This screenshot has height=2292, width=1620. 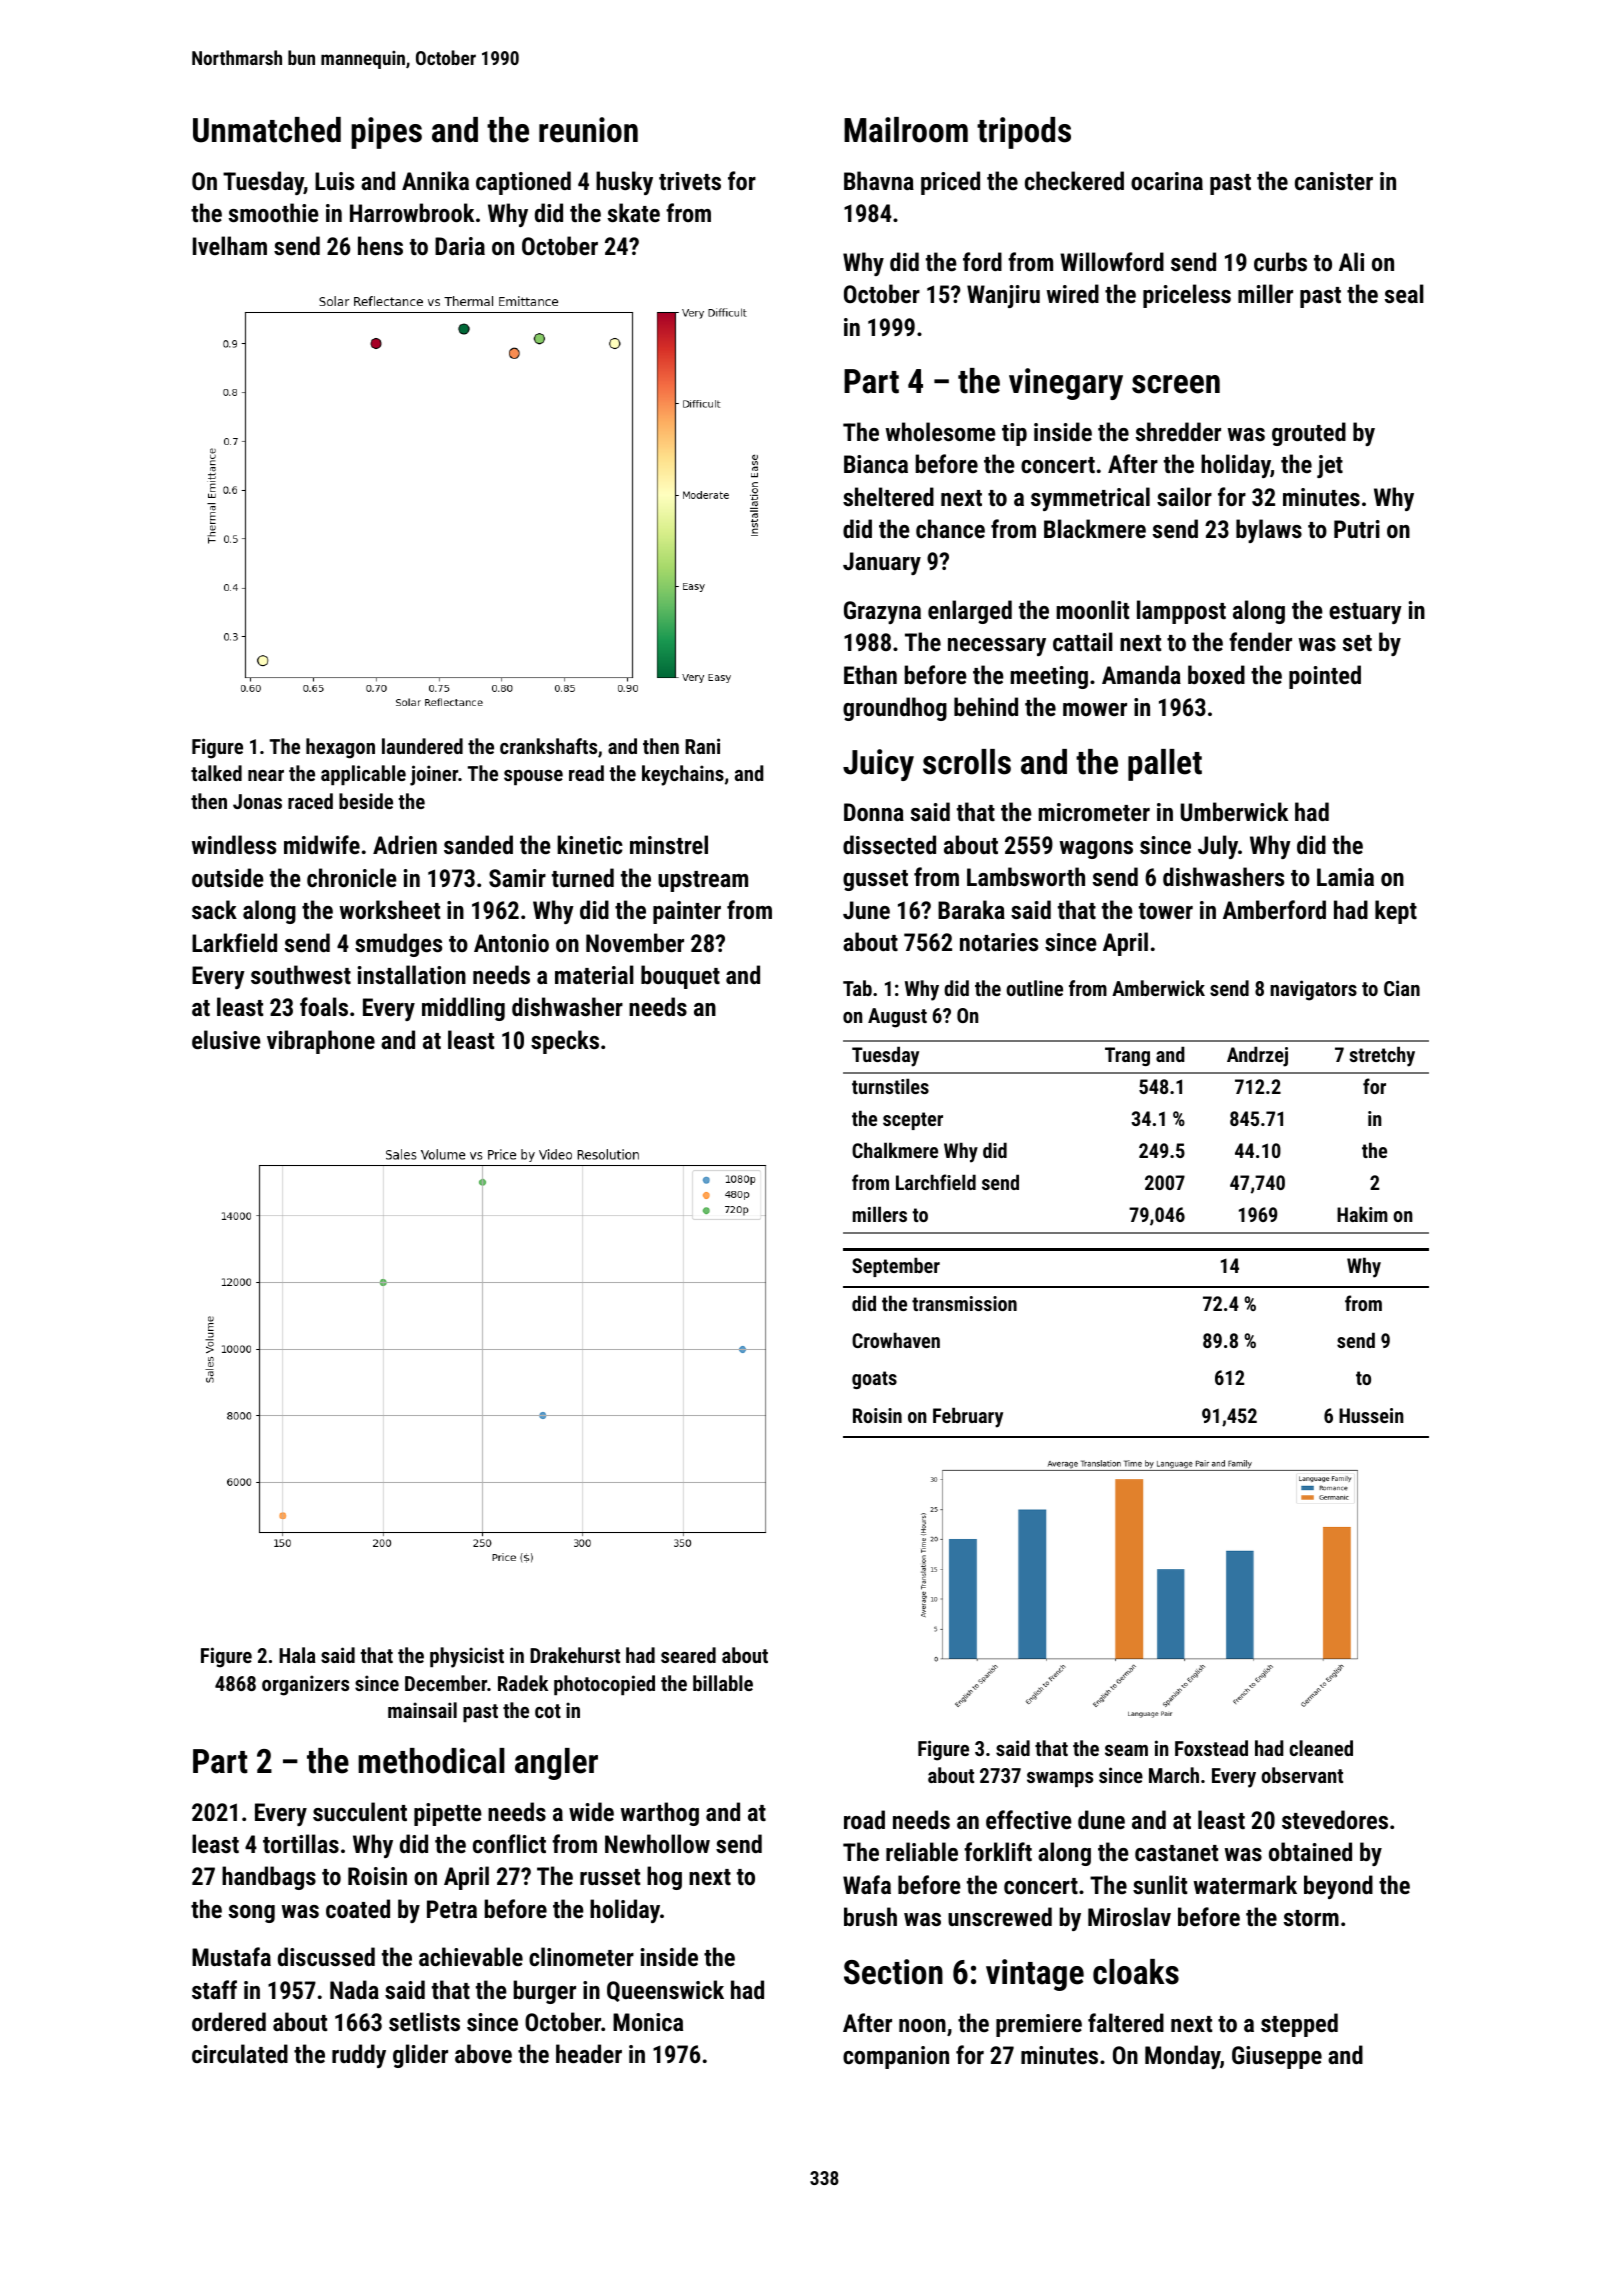 I want to click on tripods, so click(x=1024, y=133).
